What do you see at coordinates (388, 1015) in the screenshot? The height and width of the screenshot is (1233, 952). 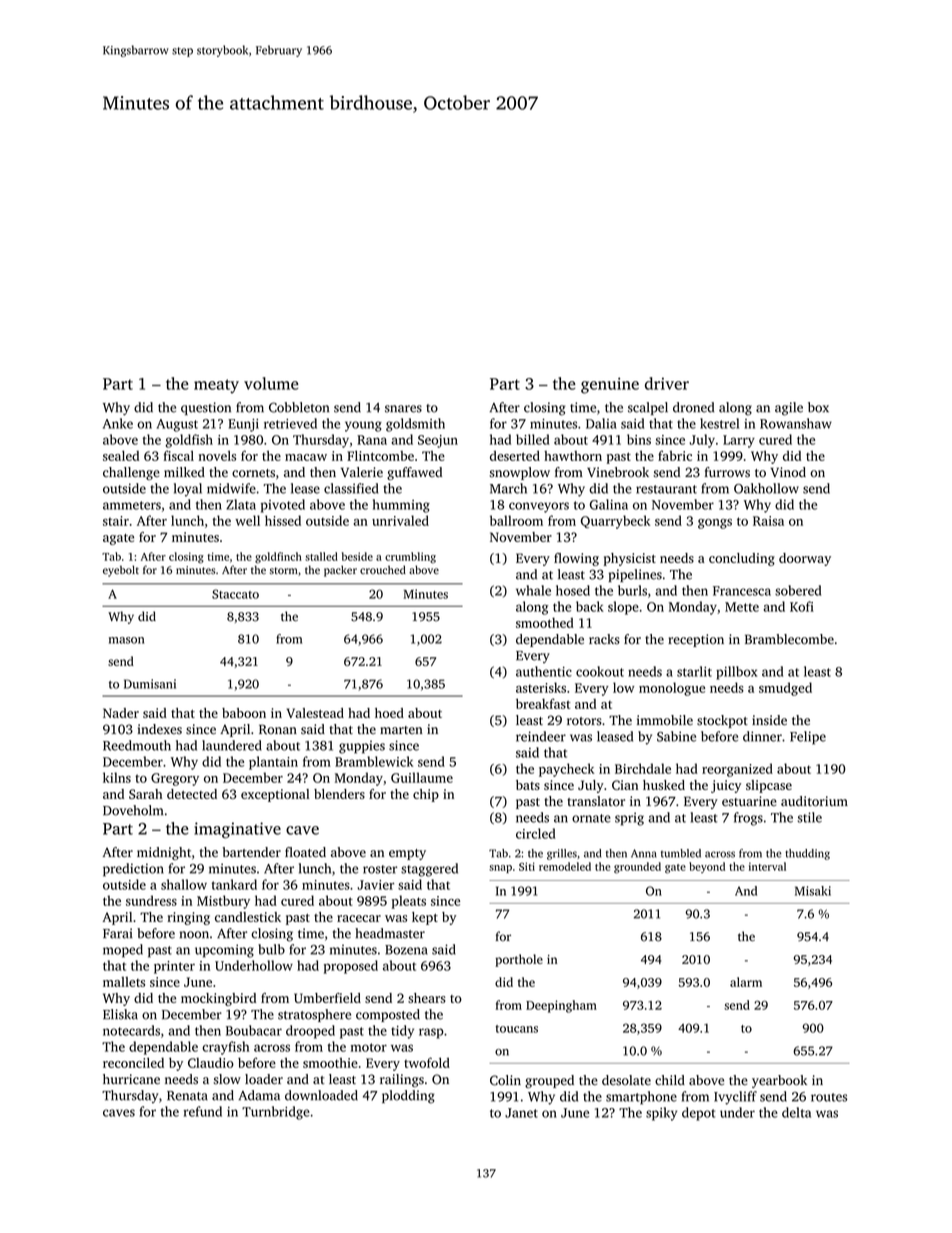 I see `composted` at bounding box center [388, 1015].
